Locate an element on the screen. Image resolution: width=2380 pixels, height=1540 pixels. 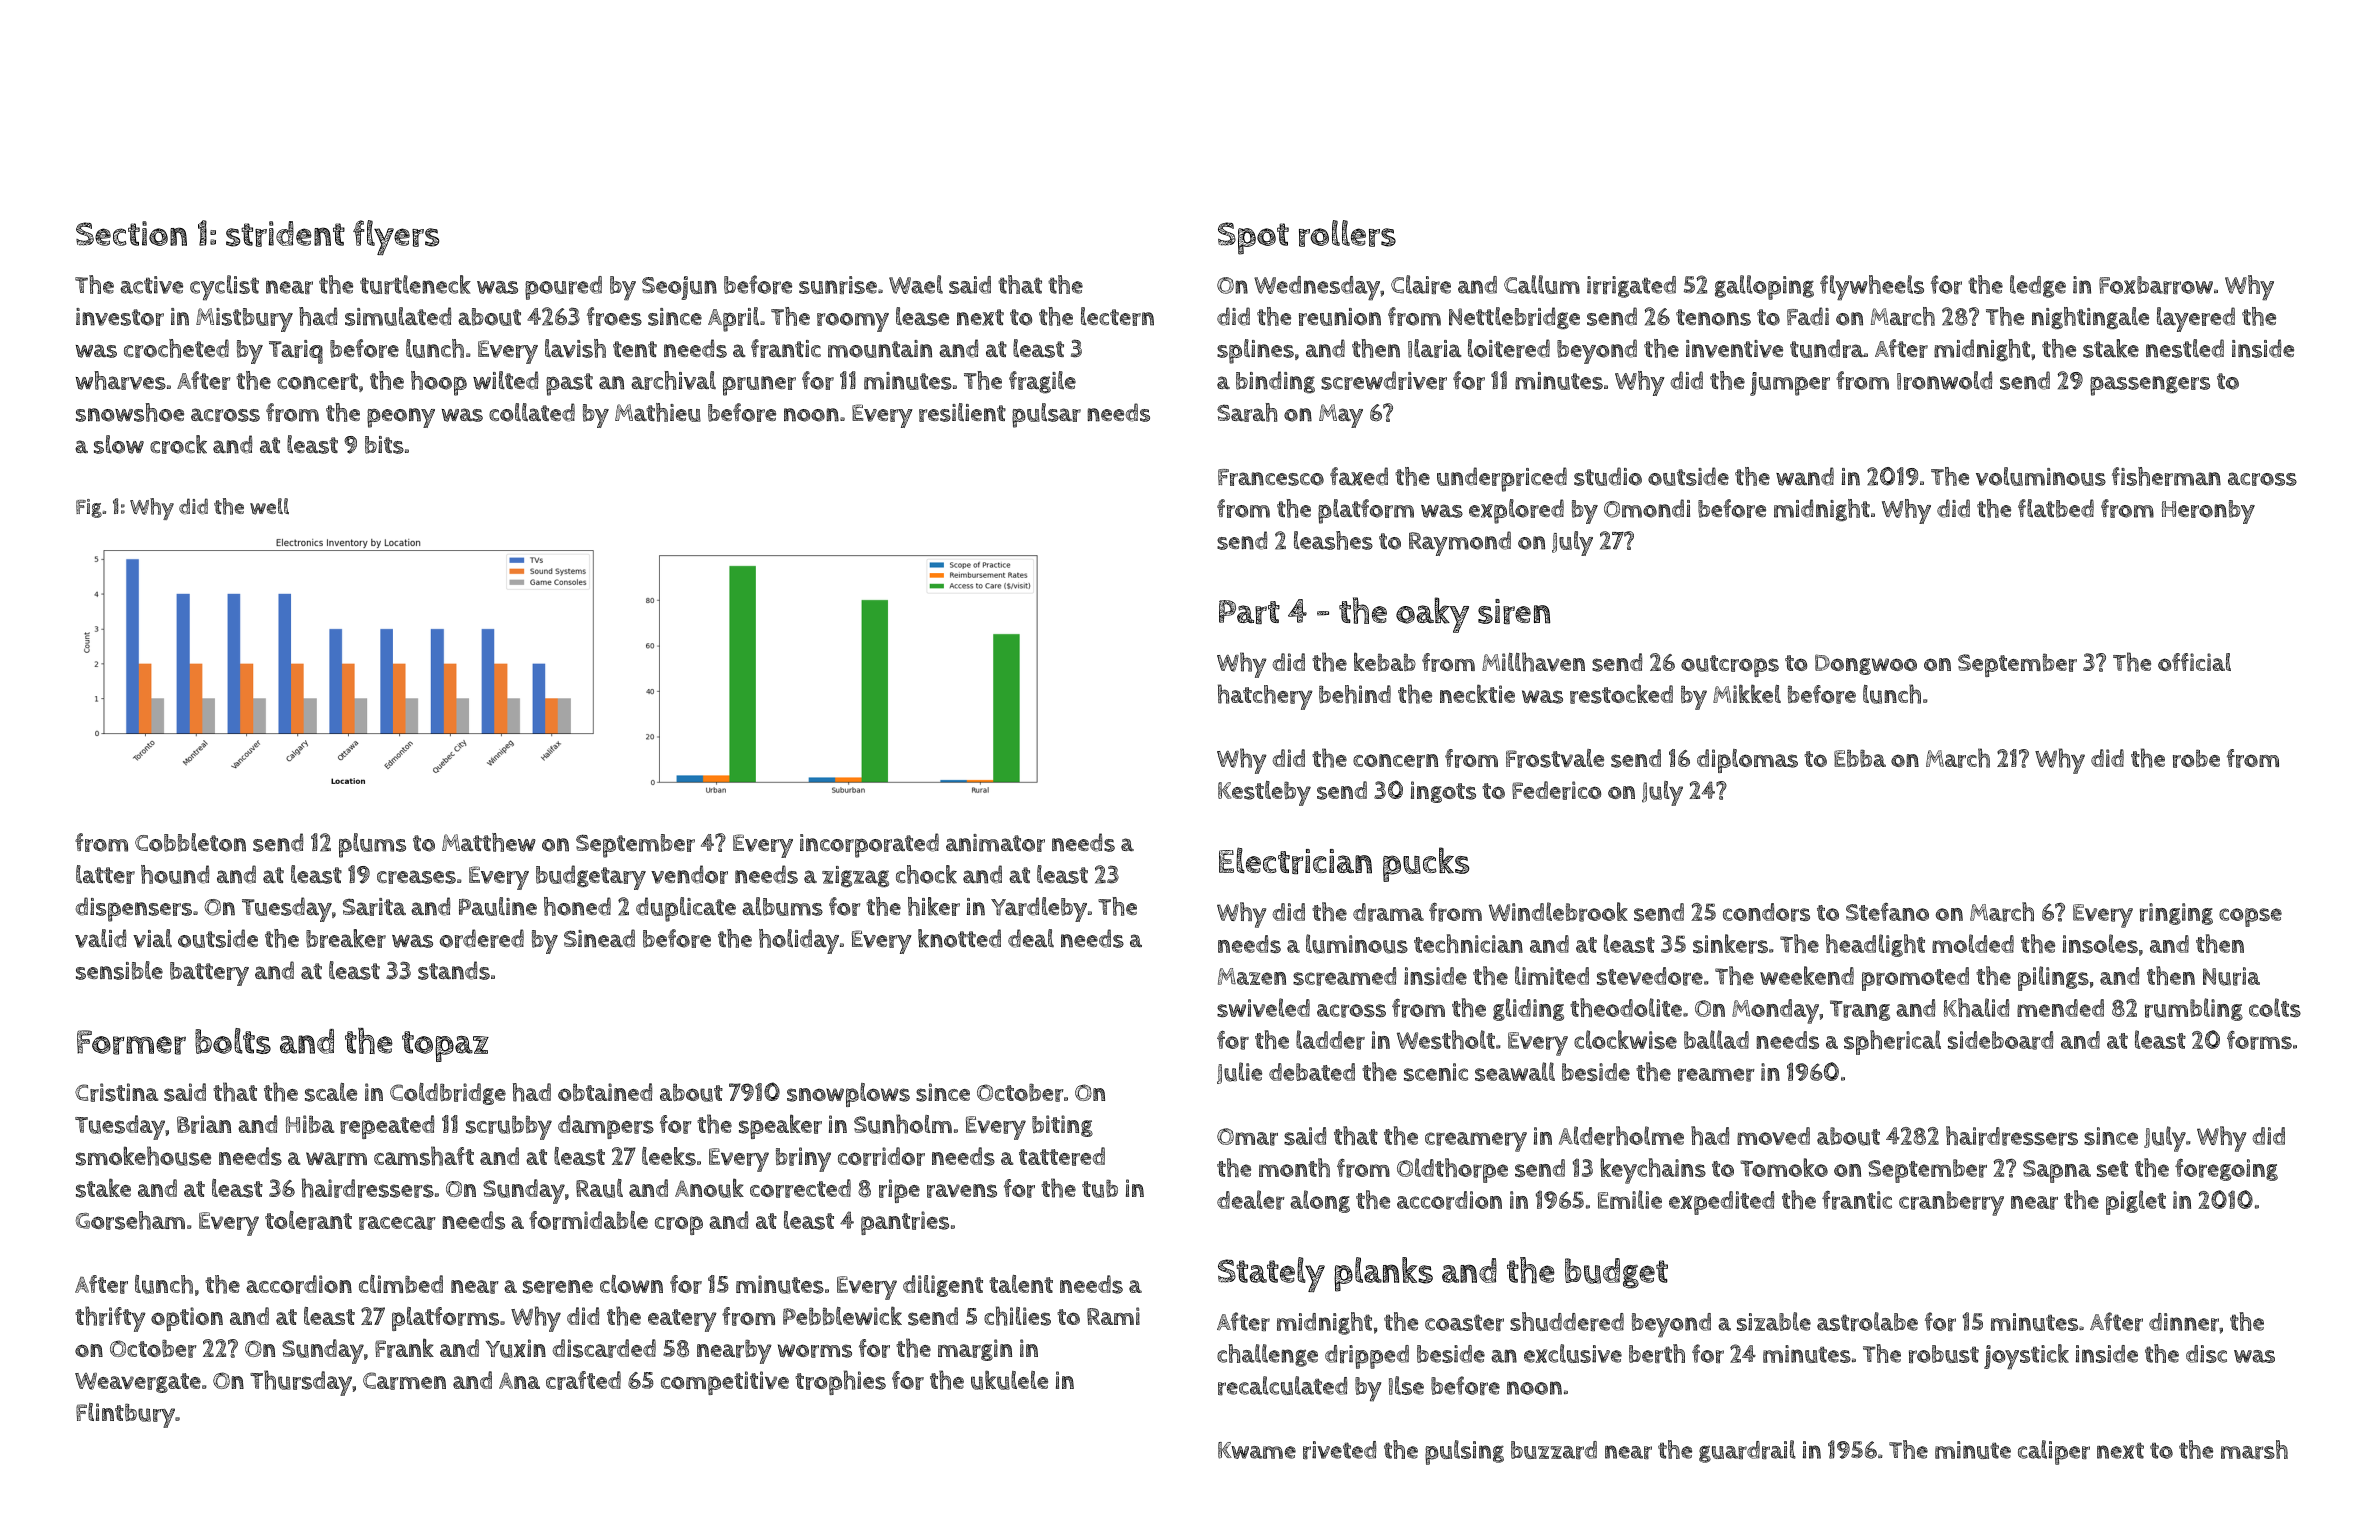
dispensers is located at coordinates (133, 909).
